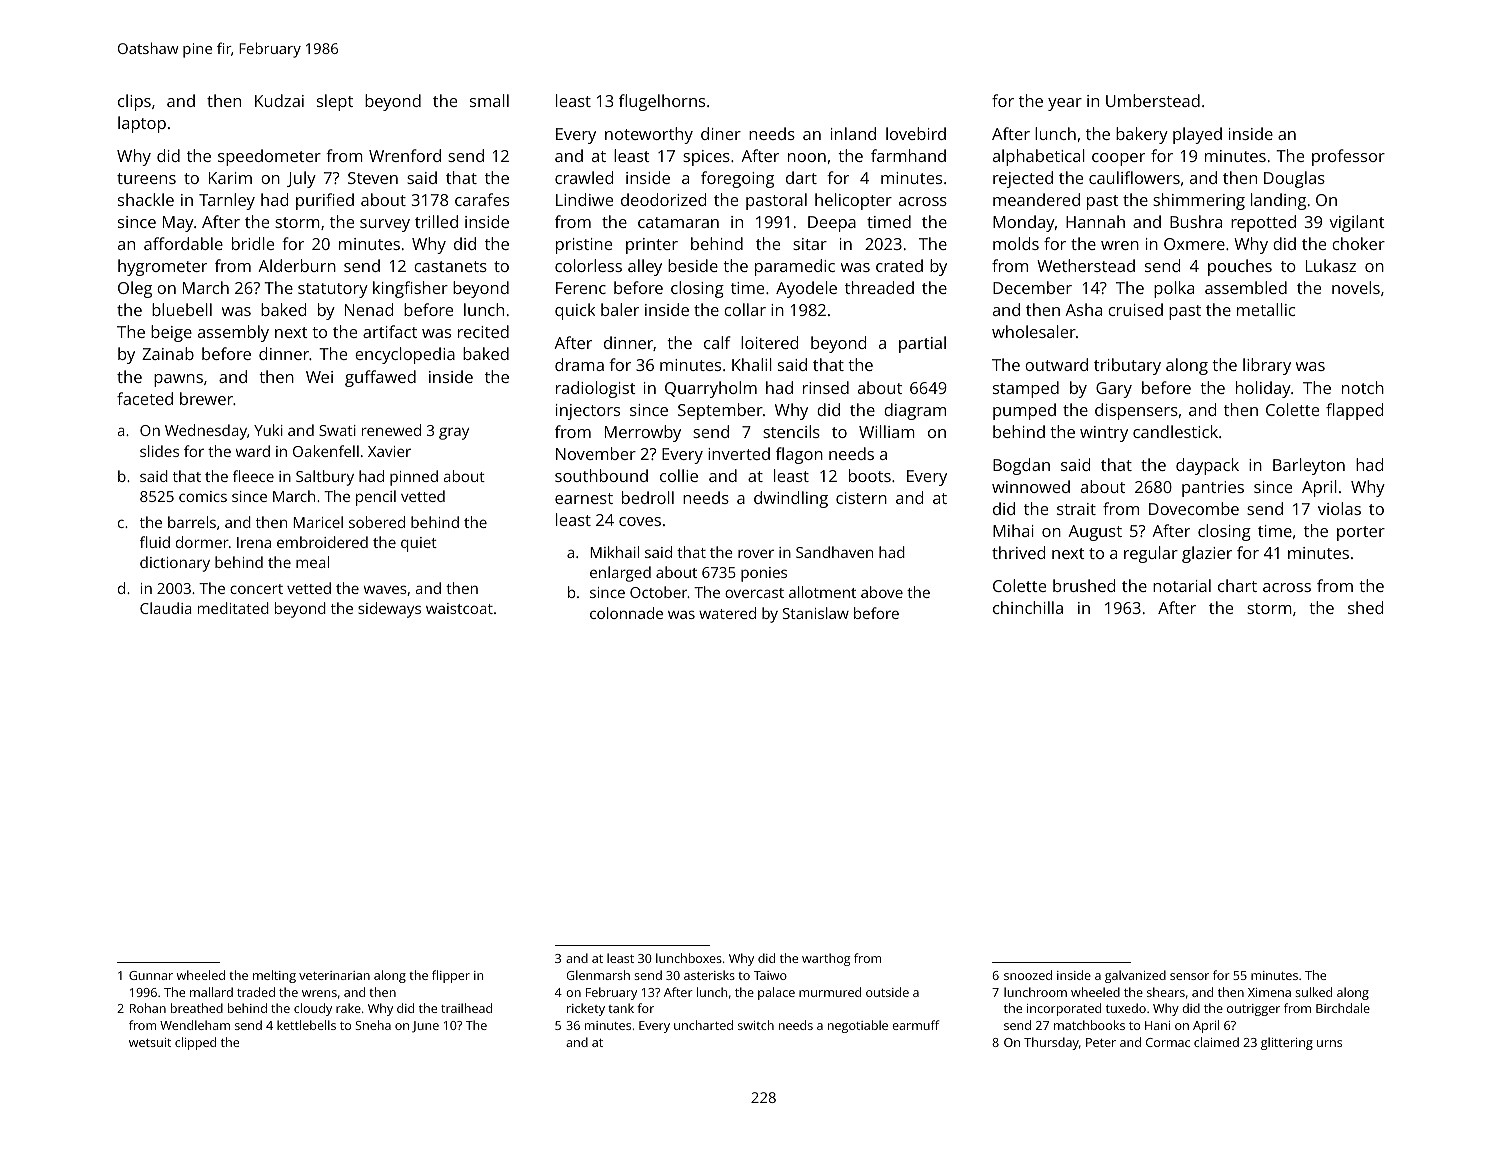 This screenshot has height=1160, width=1502. I want to click on novels, so click(1356, 287).
